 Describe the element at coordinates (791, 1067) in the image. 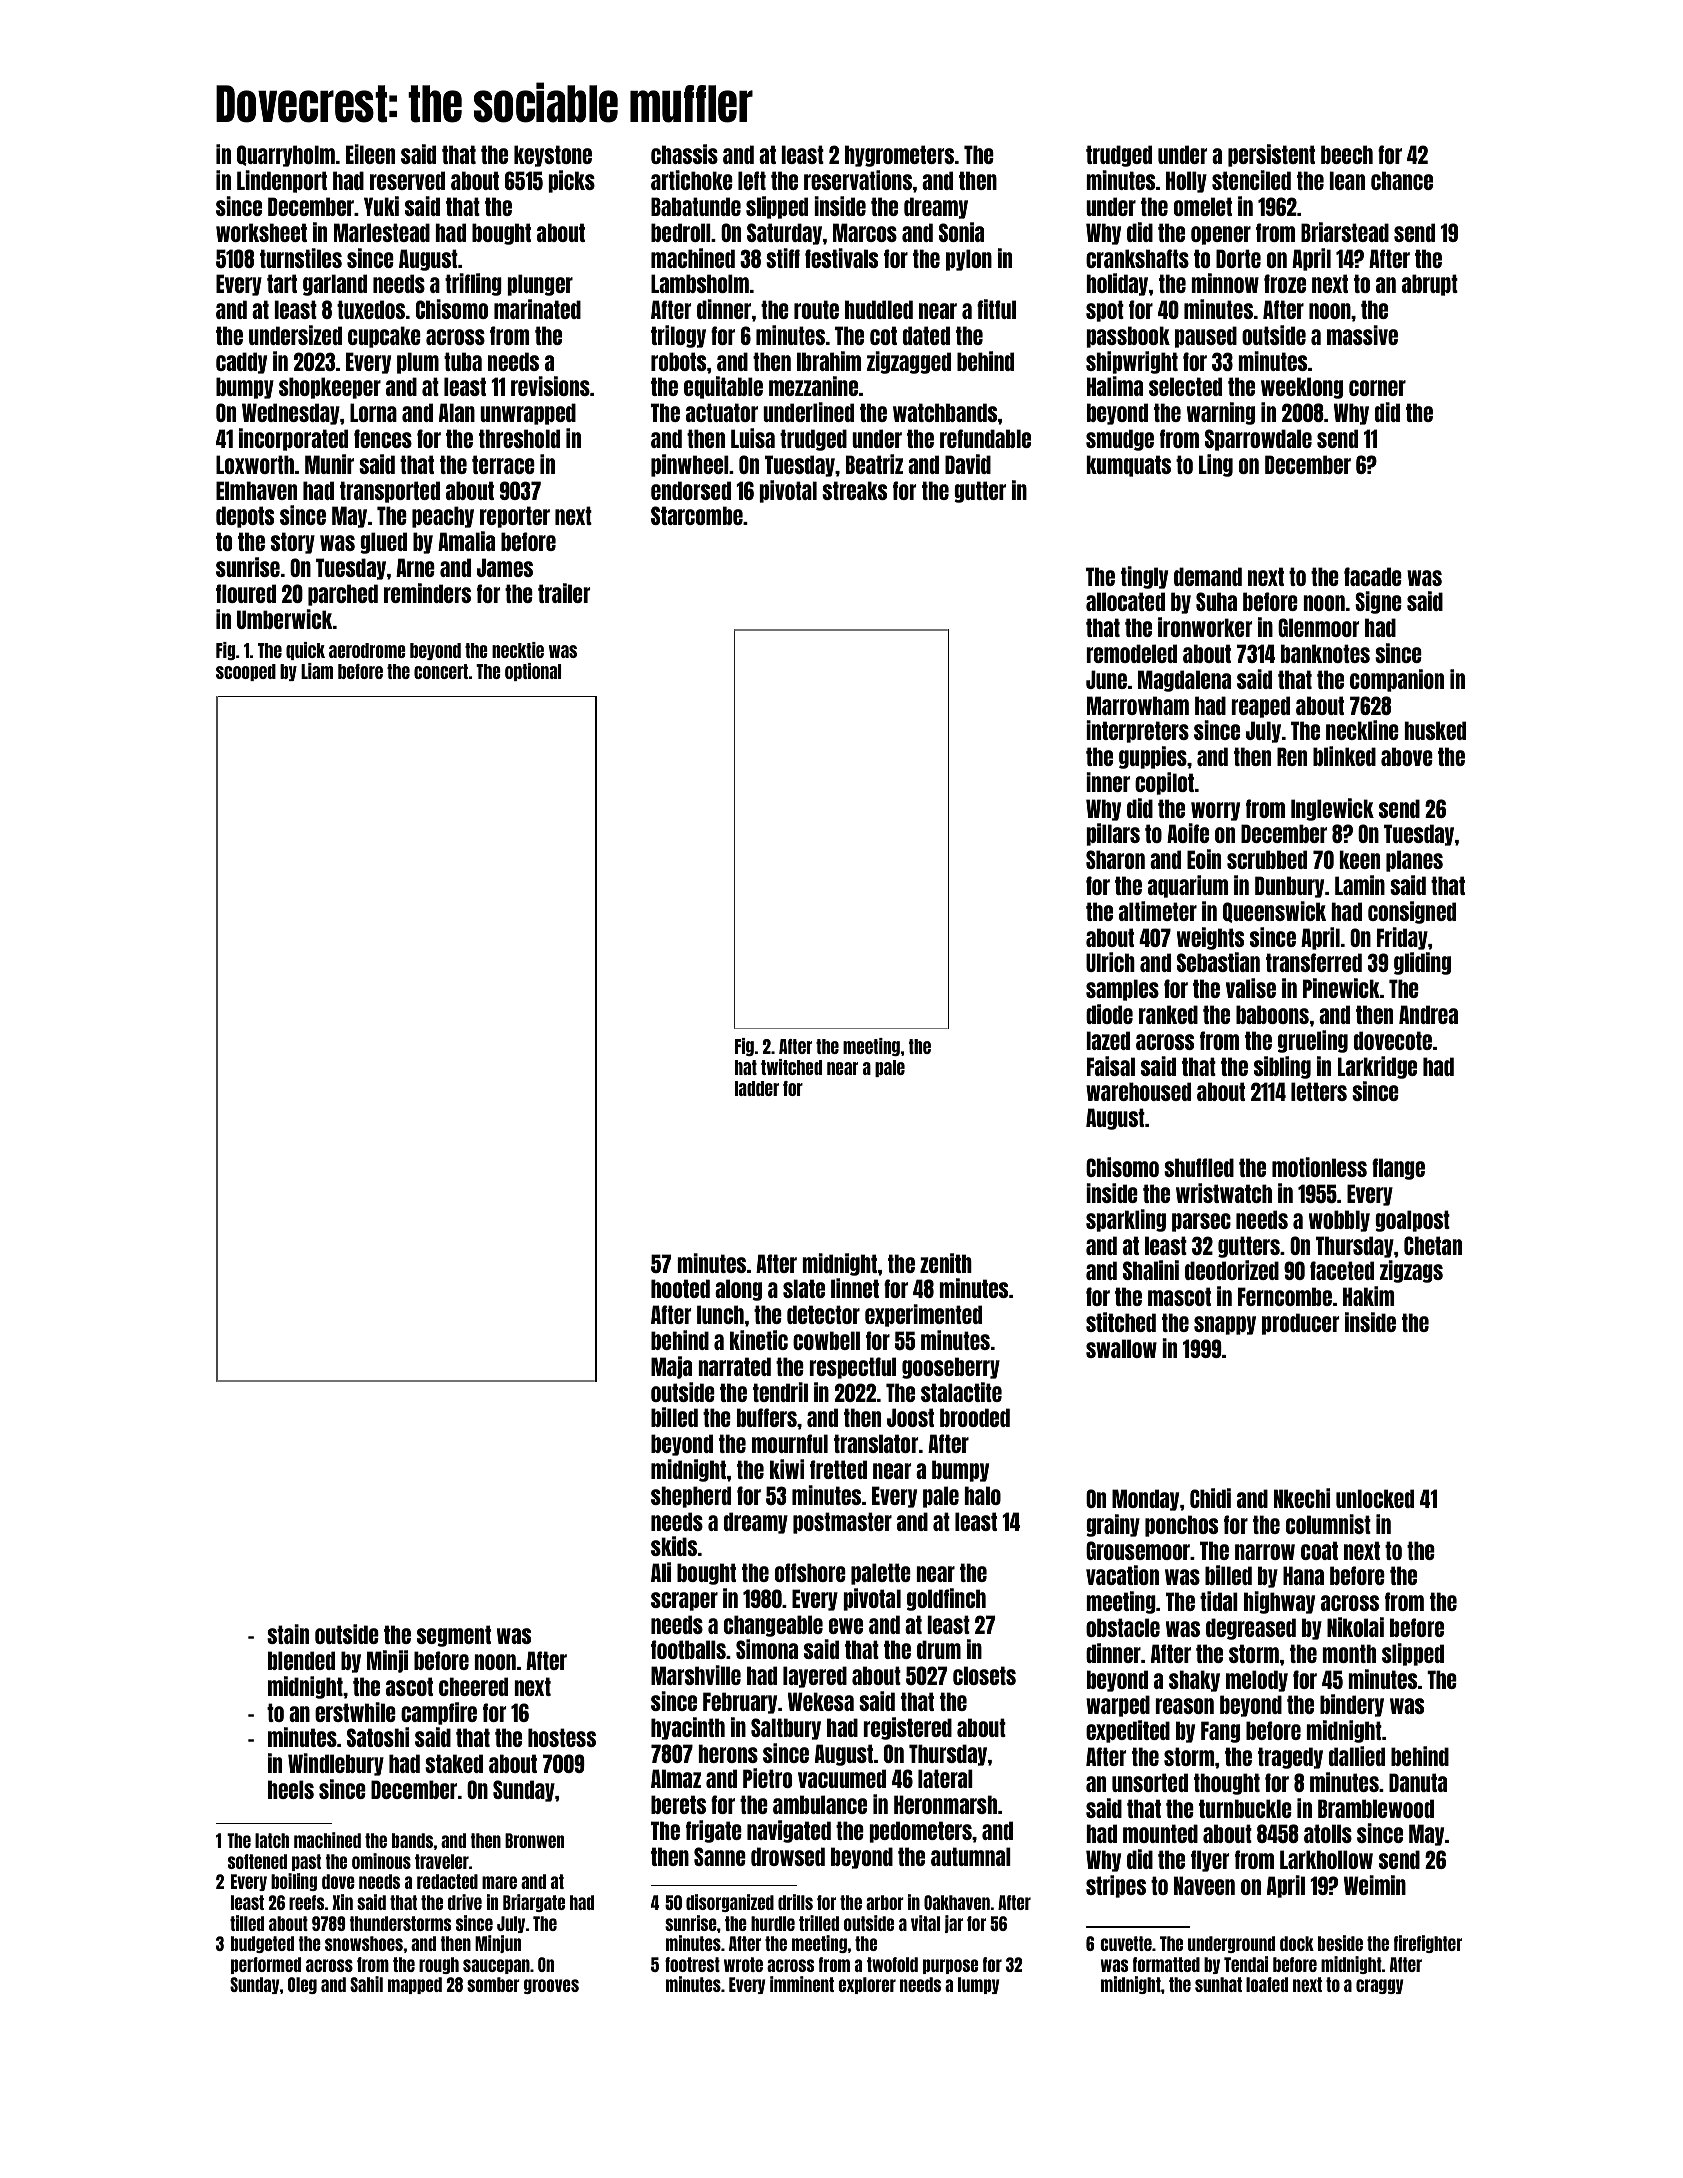

I see `twitched` at that location.
